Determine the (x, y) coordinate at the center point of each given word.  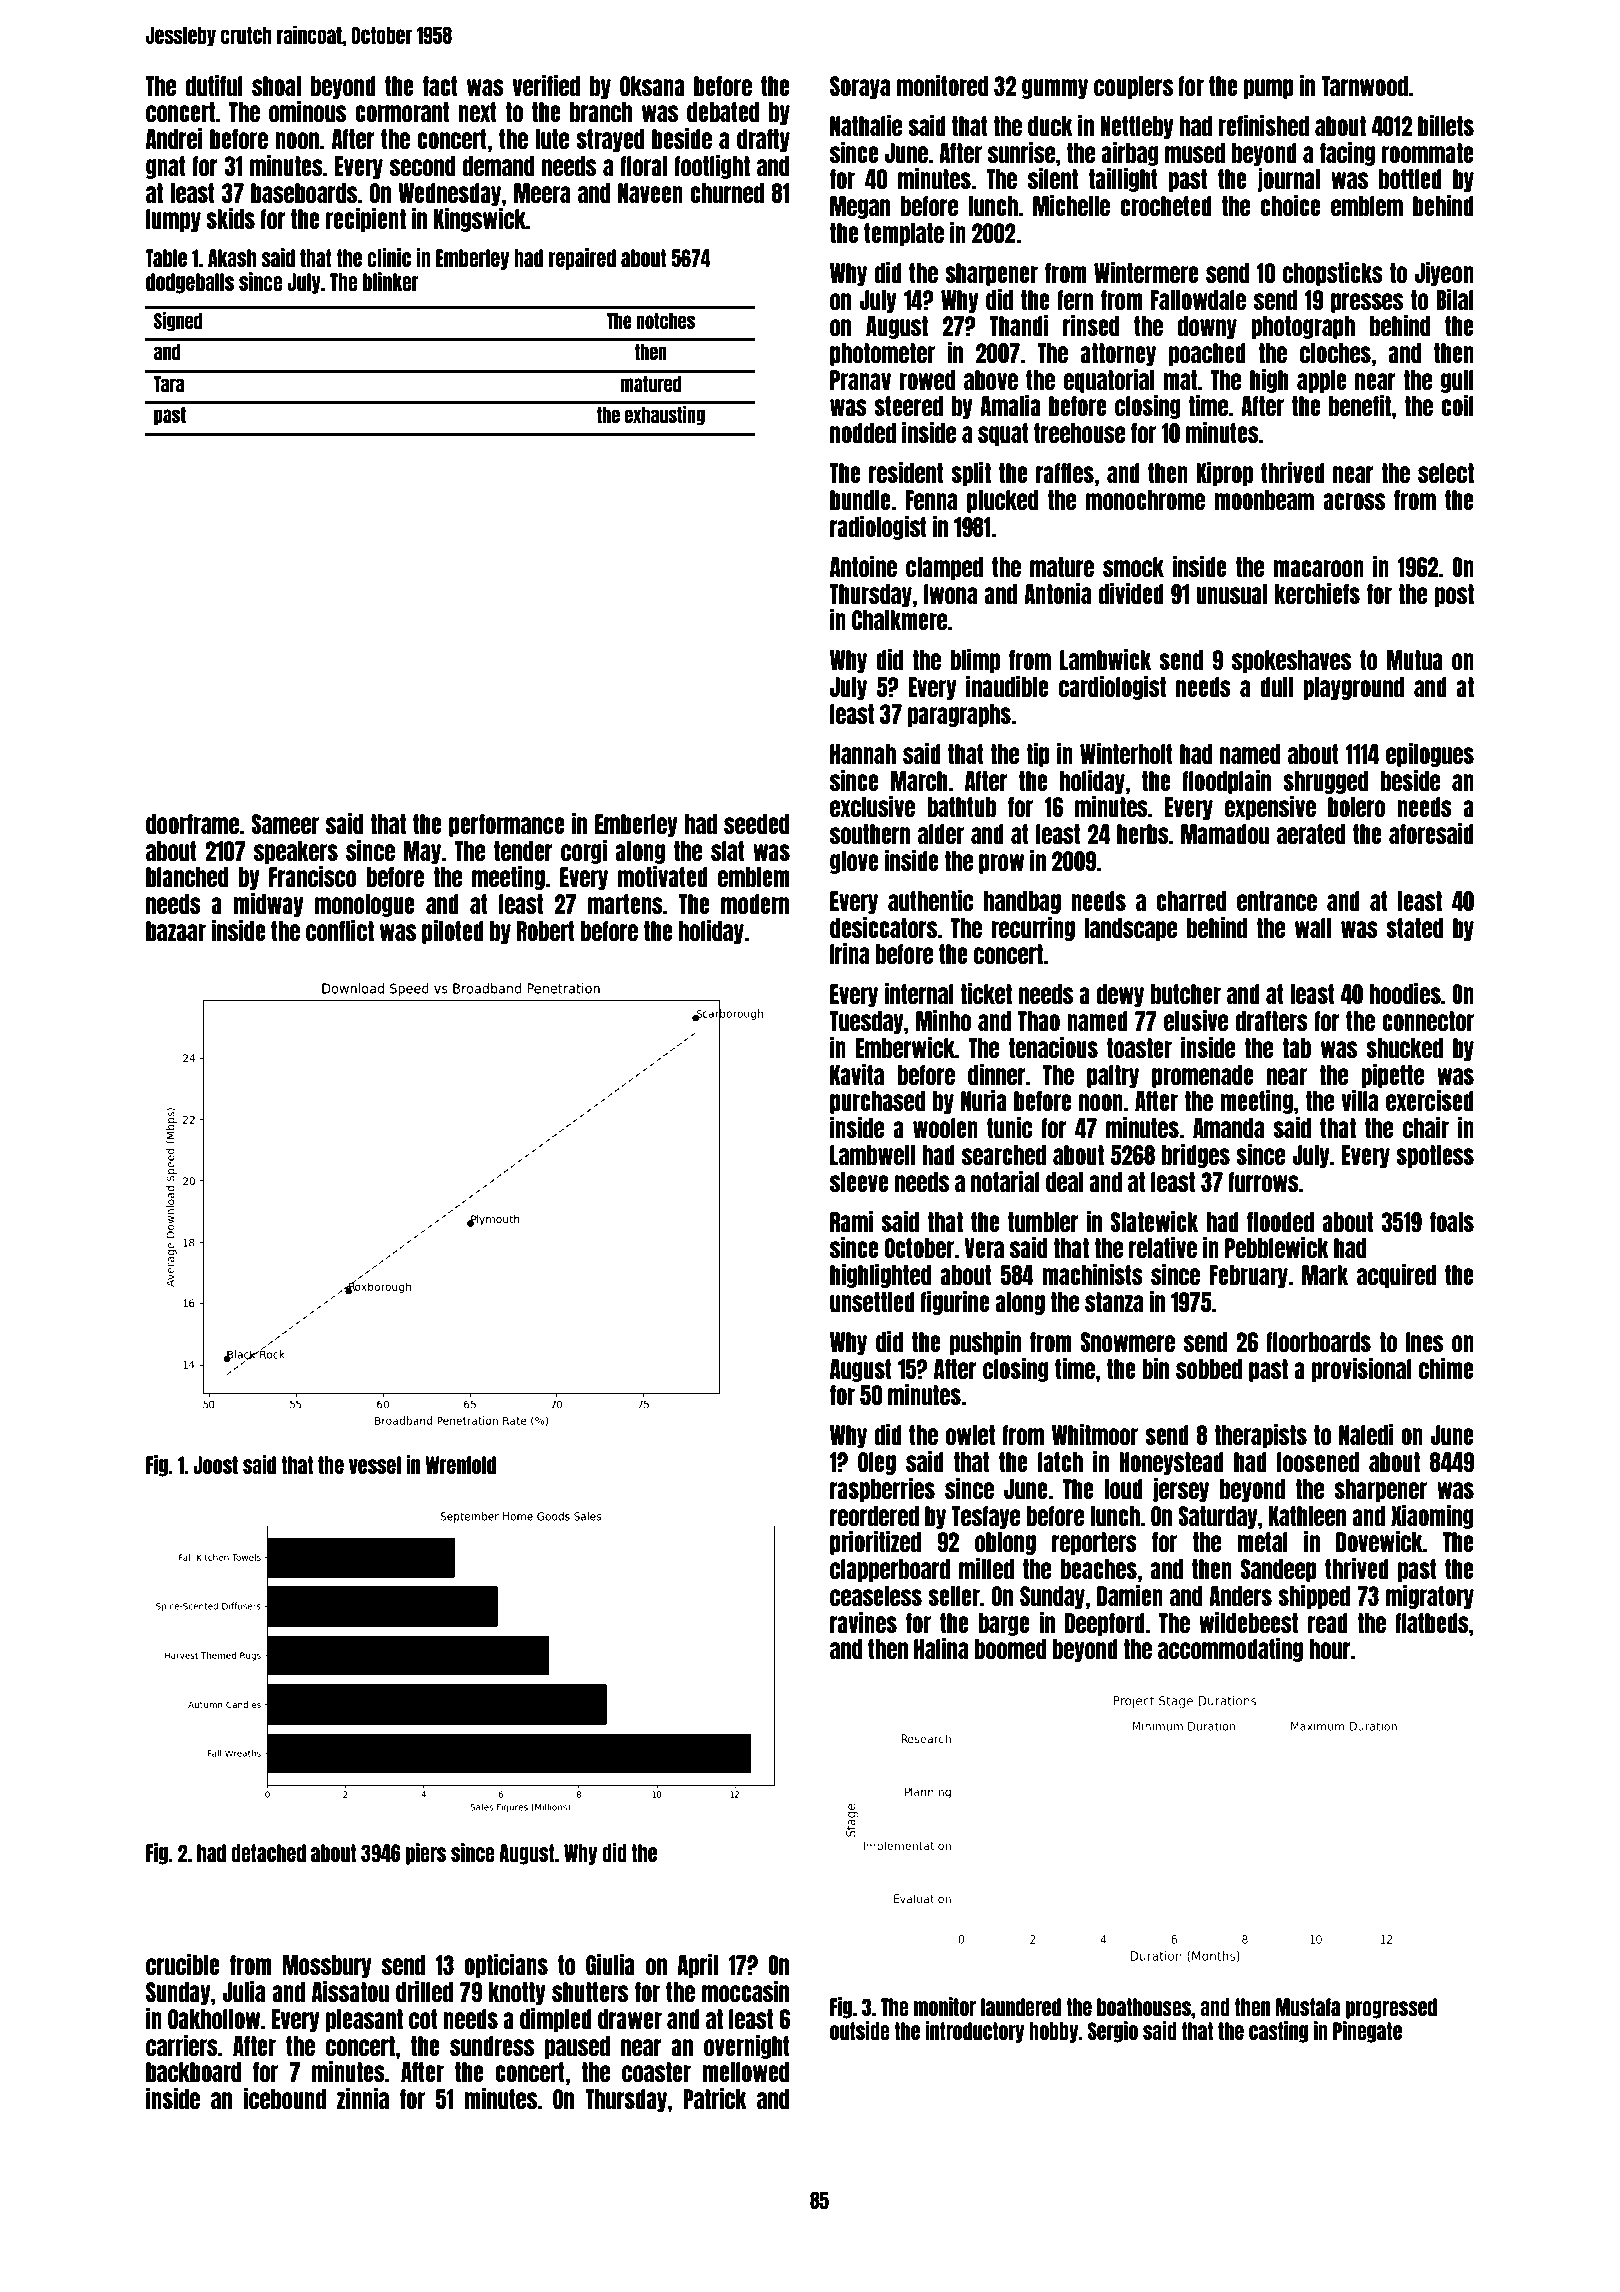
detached (268, 1853)
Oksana (652, 86)
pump (1269, 89)
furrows (1263, 1182)
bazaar (176, 931)
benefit (1360, 405)
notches (665, 321)
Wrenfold (460, 1465)
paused (577, 2047)
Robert (546, 931)
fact (440, 86)
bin (1155, 1368)
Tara (168, 384)
